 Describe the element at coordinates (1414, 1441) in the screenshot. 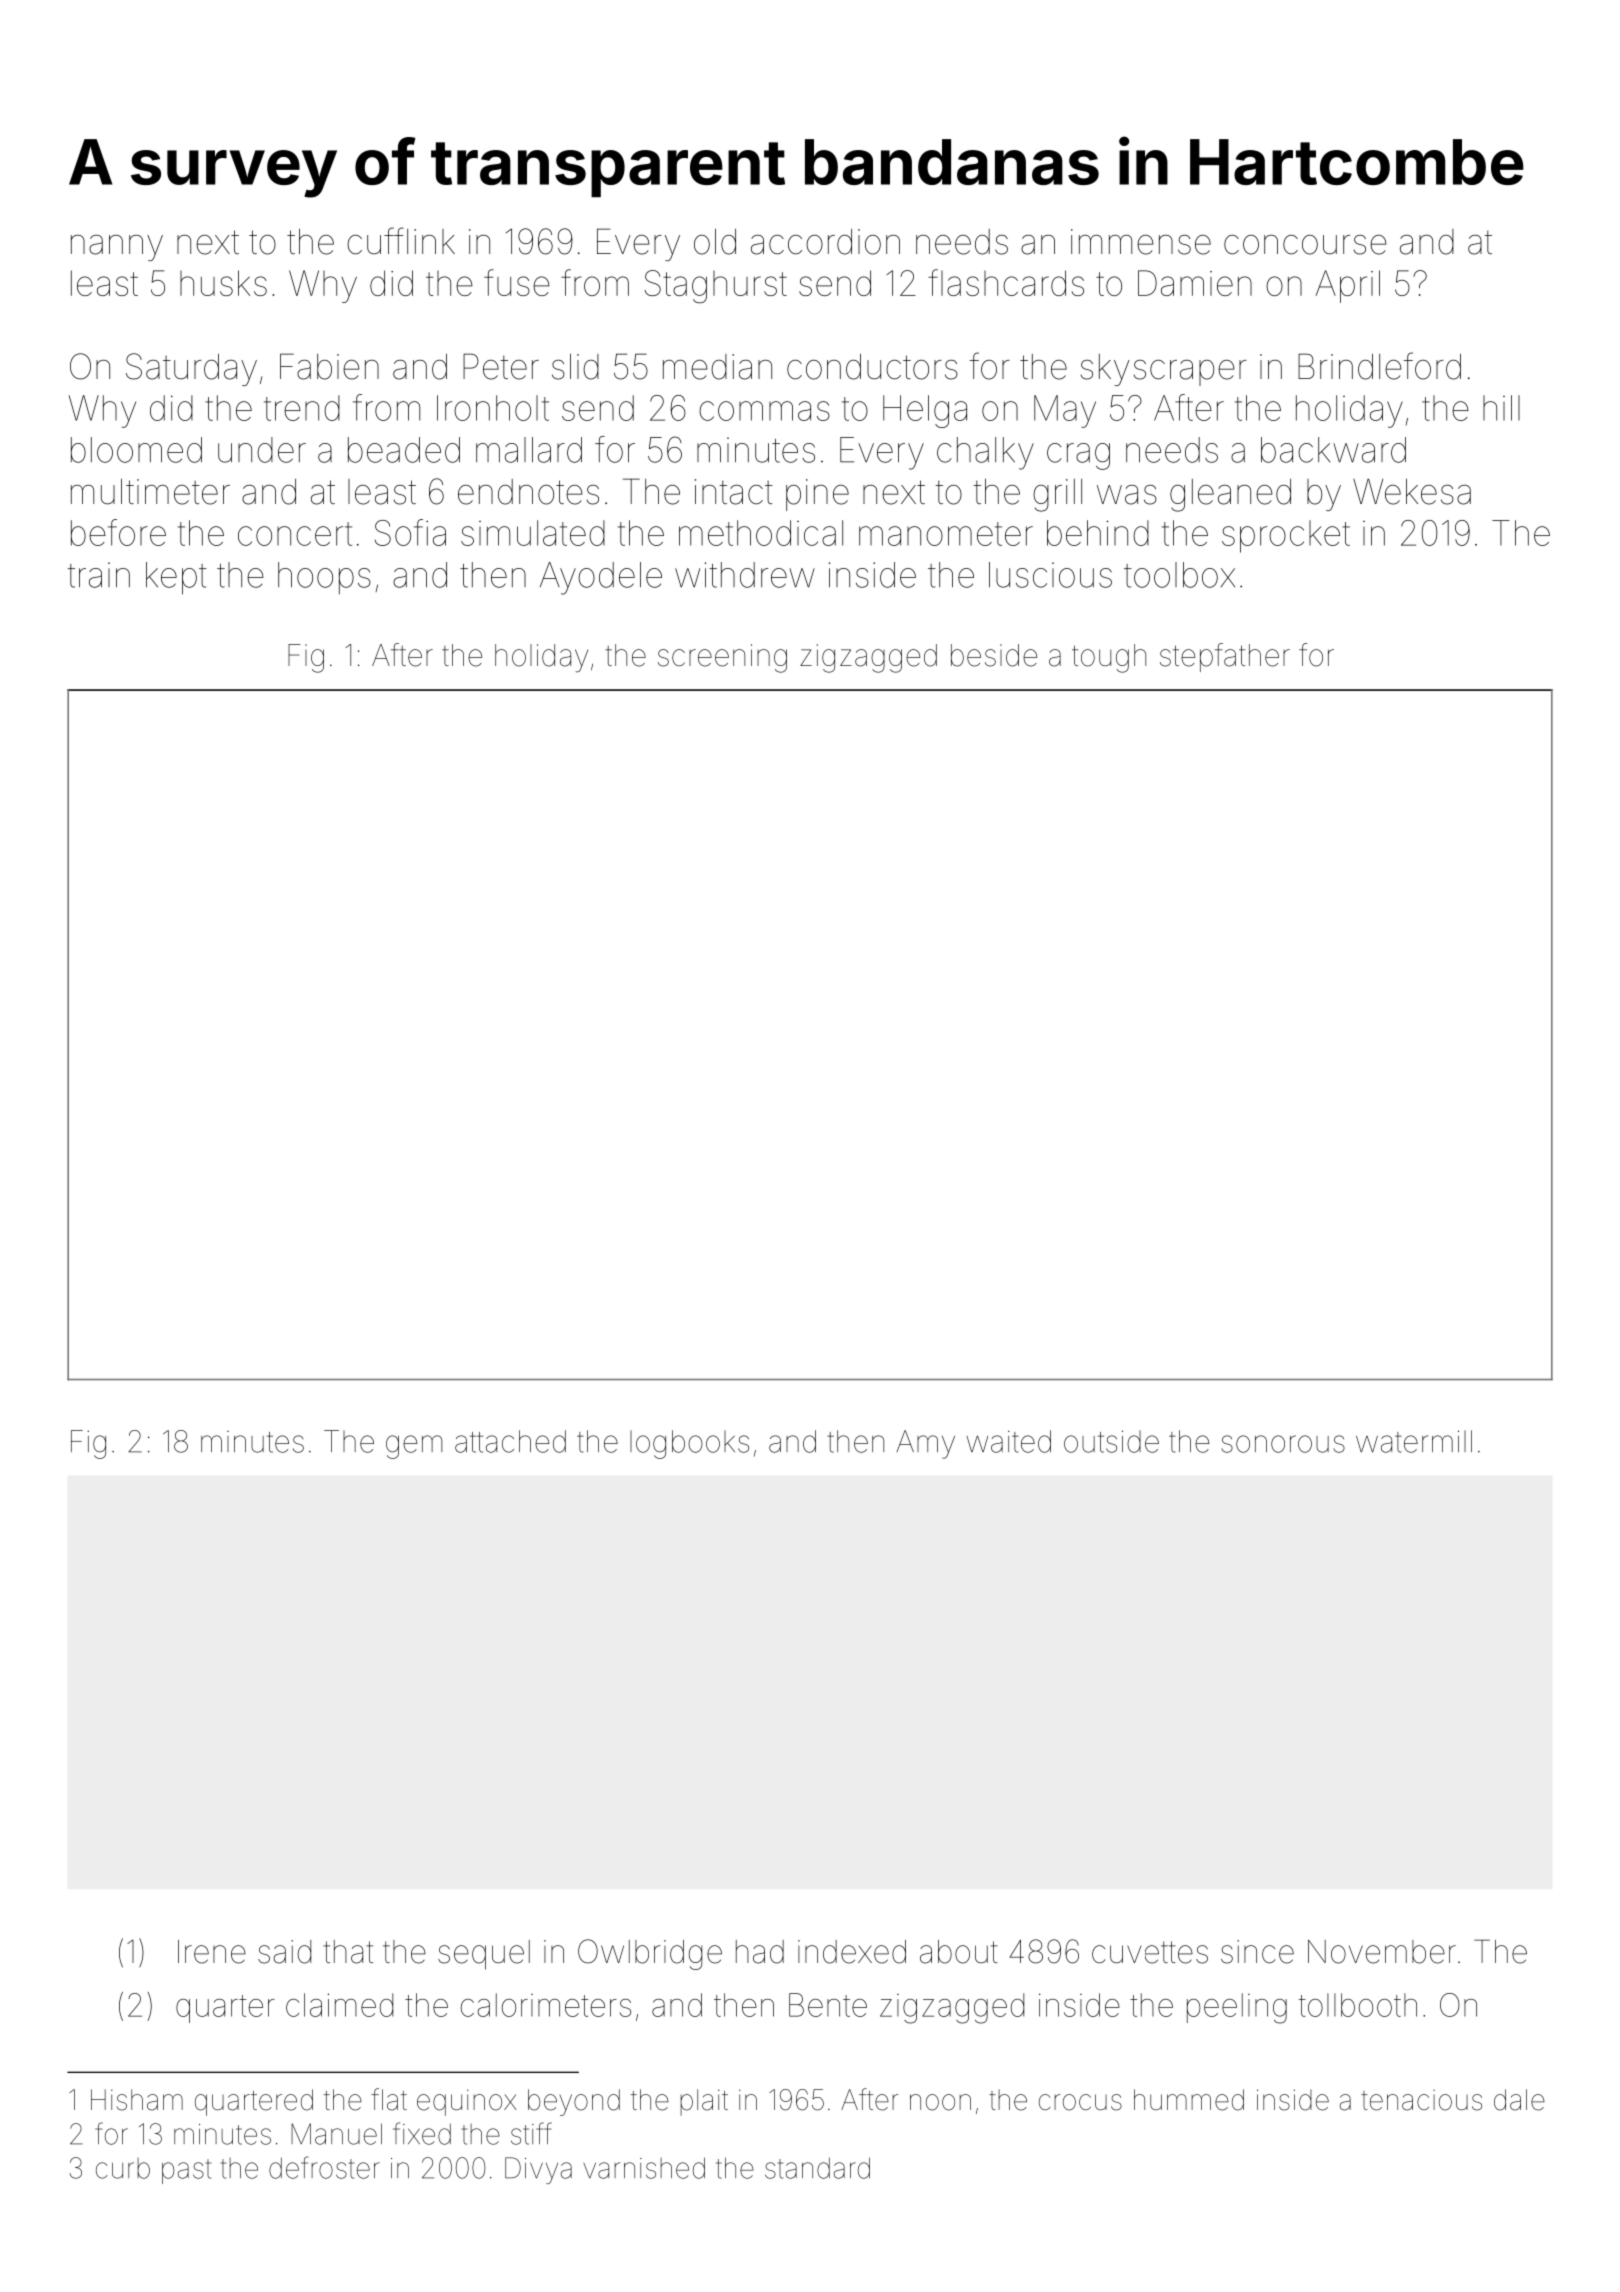

I see `watermill` at that location.
